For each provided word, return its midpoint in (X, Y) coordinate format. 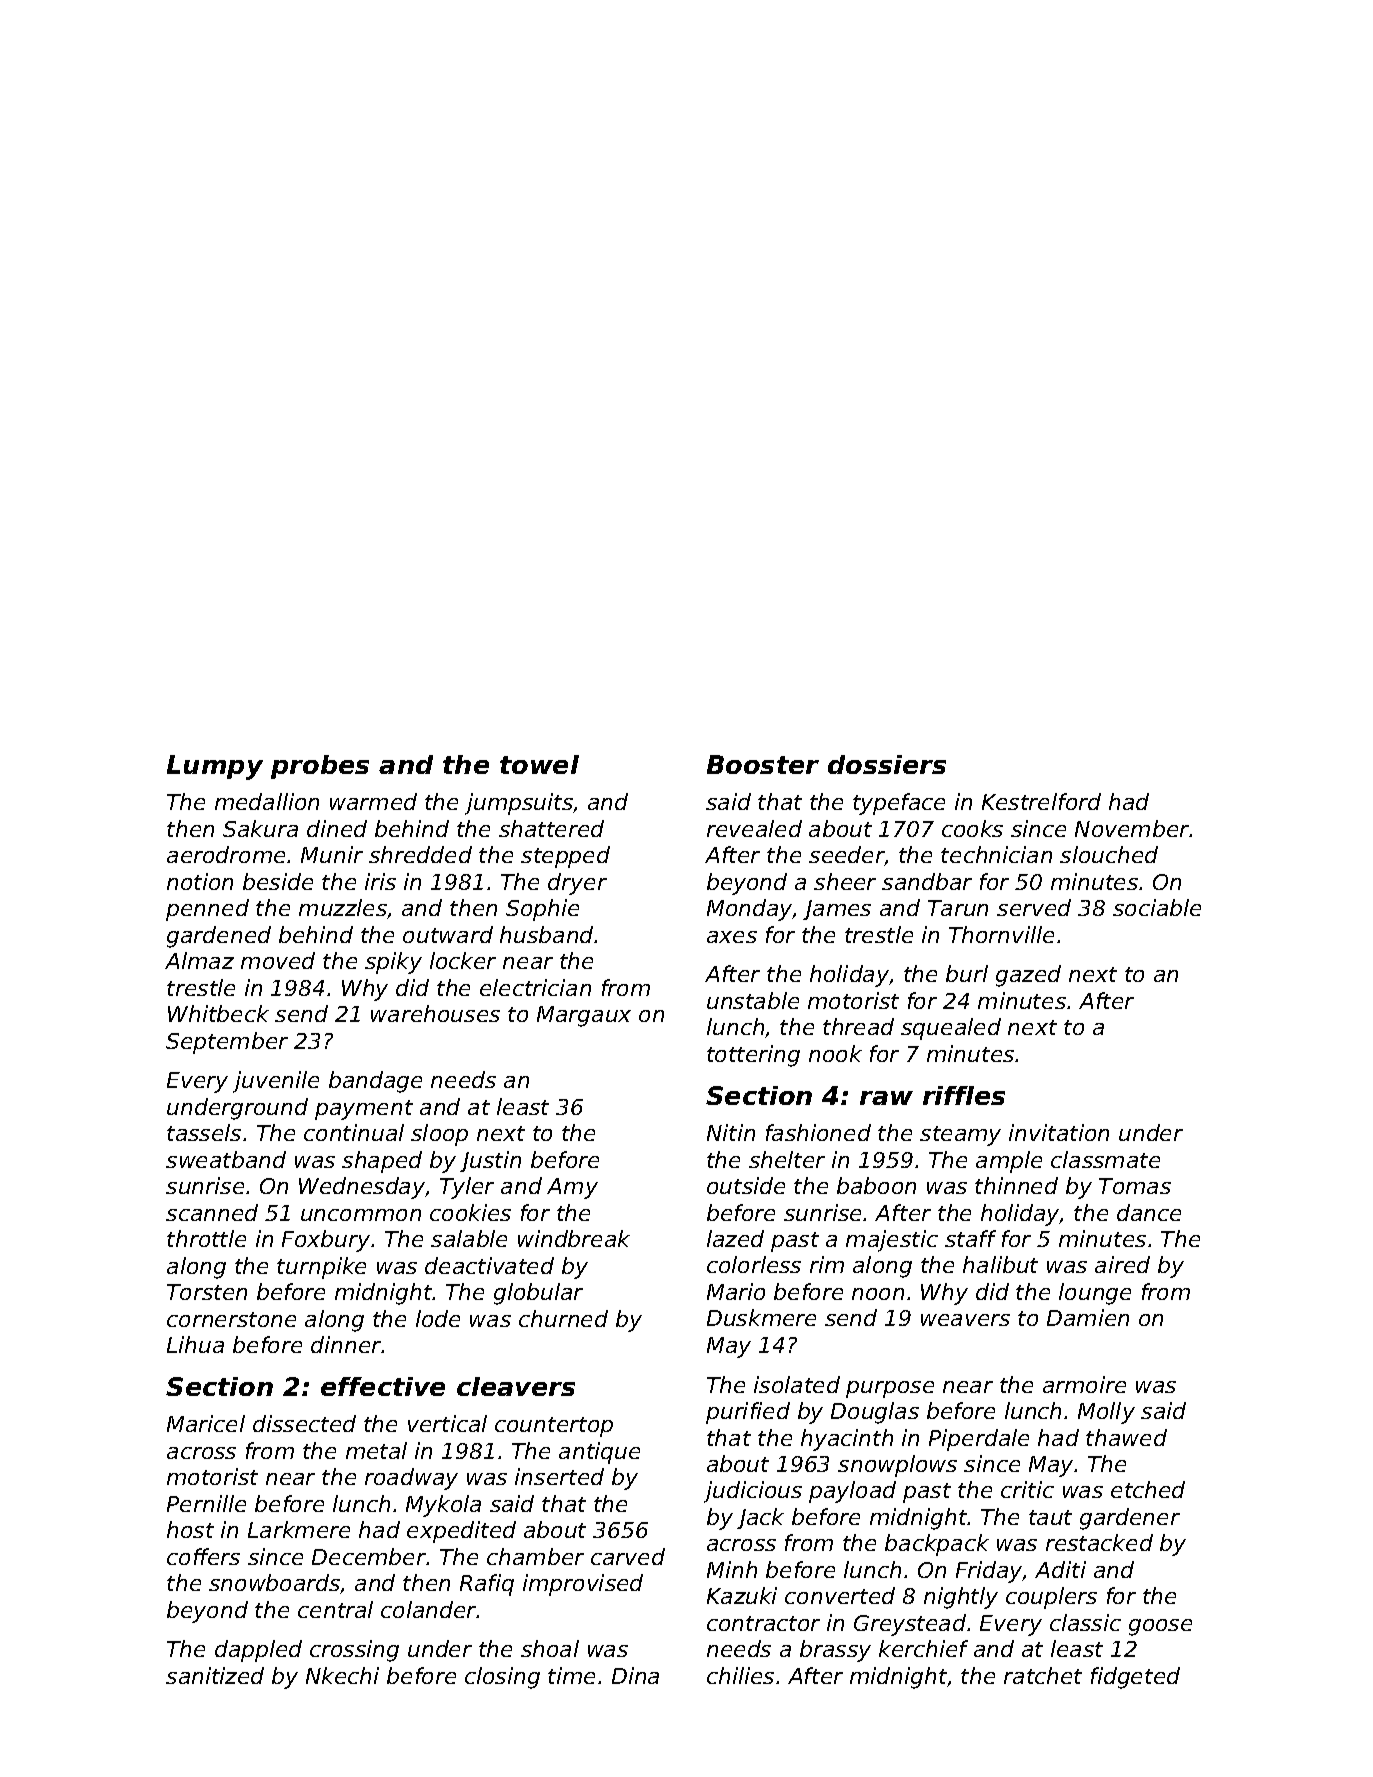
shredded (420, 854)
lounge (1095, 1294)
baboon (876, 1185)
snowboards (275, 1584)
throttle (206, 1238)
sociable (1157, 907)
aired (1122, 1264)
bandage (375, 1082)
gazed (1028, 976)
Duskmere (761, 1317)
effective (383, 1386)
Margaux (584, 1016)
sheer (845, 881)
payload (852, 1492)
